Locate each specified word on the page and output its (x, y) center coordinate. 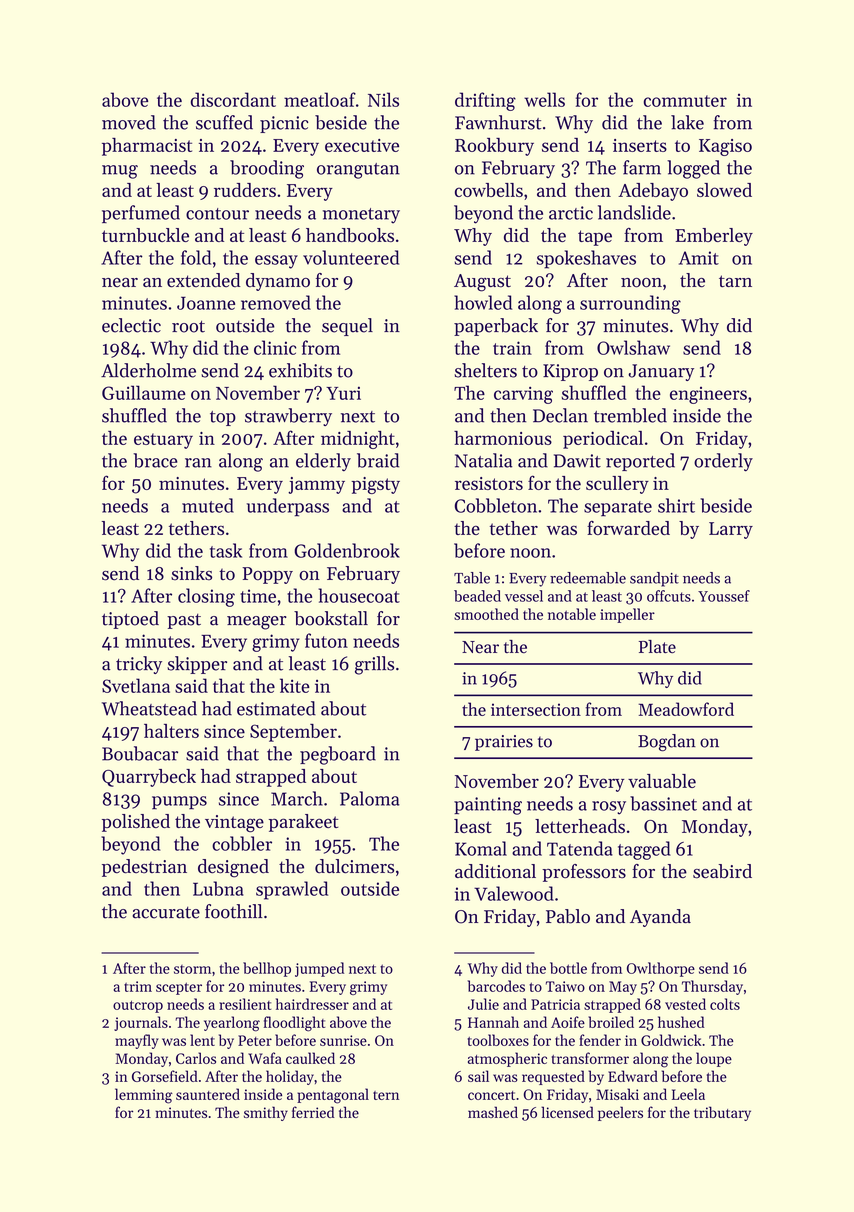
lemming (144, 1096)
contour (217, 214)
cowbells (489, 190)
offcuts (669, 596)
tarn (735, 281)
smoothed (486, 614)
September (293, 733)
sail (478, 1076)
